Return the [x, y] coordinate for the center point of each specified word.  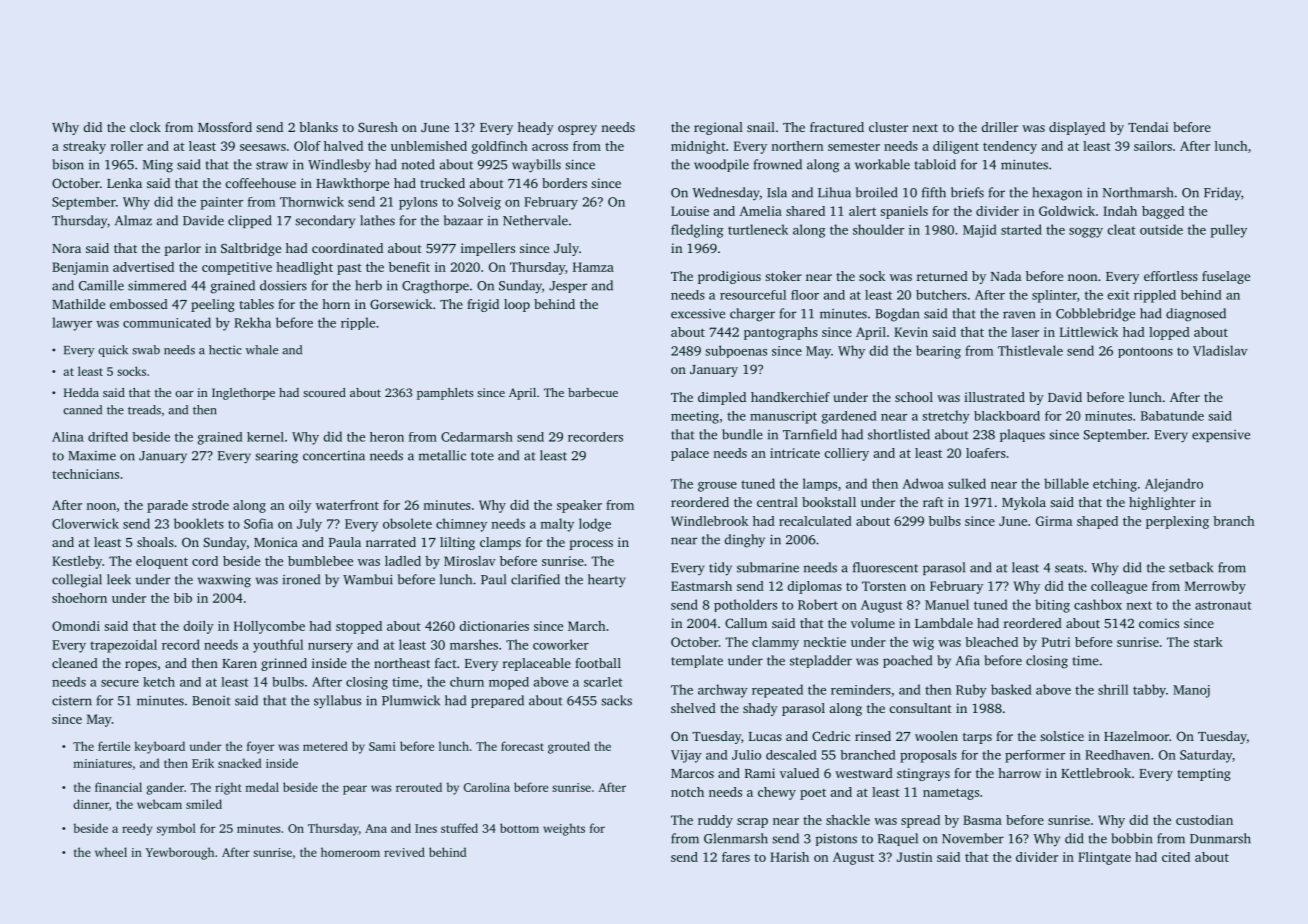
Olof [307, 146]
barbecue [593, 392]
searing [276, 457]
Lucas [765, 736]
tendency [1010, 147]
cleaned [75, 663]
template [697, 661]
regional [718, 128]
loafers [986, 453]
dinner [91, 804]
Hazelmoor [1136, 736]
